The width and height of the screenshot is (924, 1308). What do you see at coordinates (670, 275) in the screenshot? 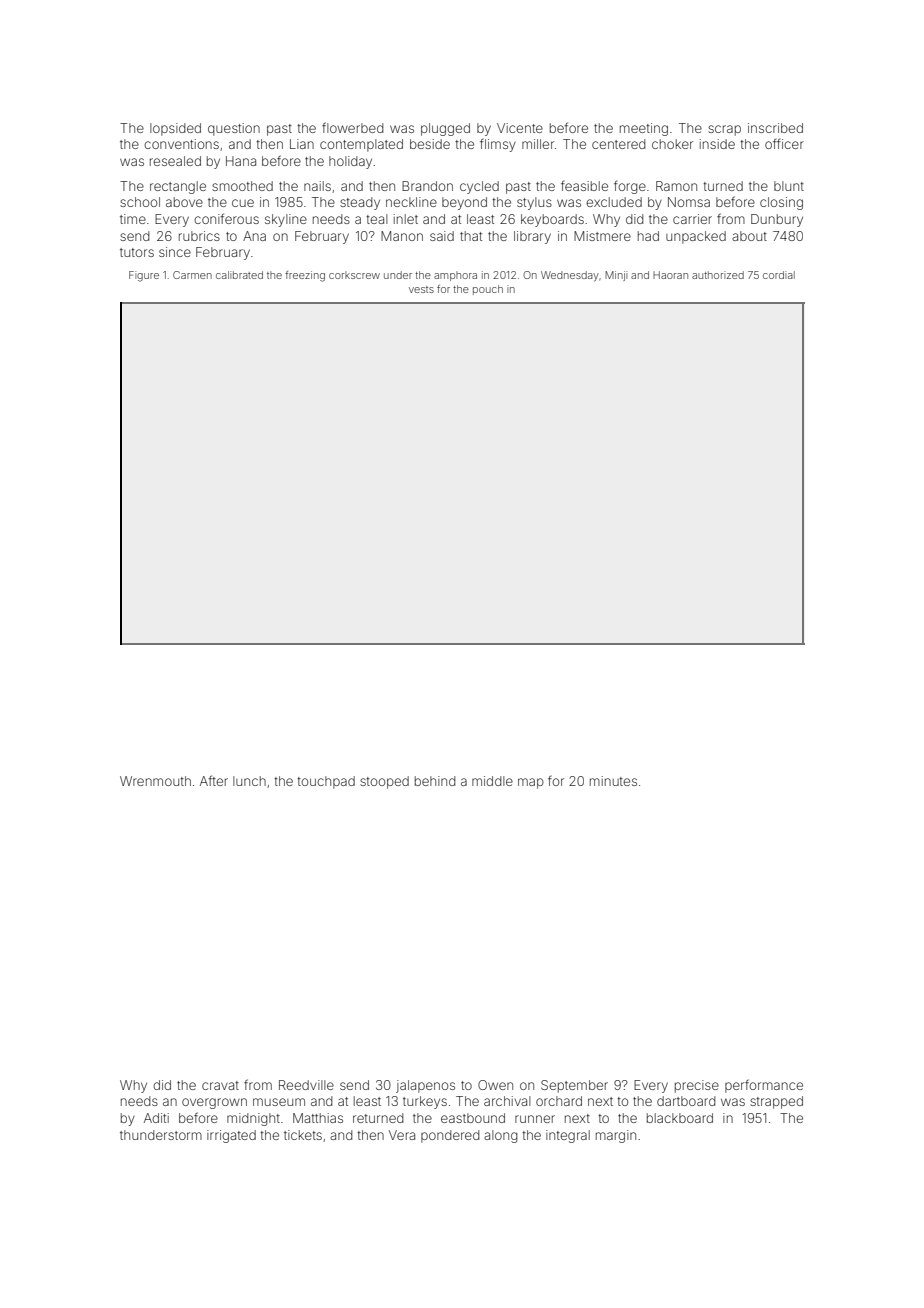
I see `Haoran` at bounding box center [670, 275].
